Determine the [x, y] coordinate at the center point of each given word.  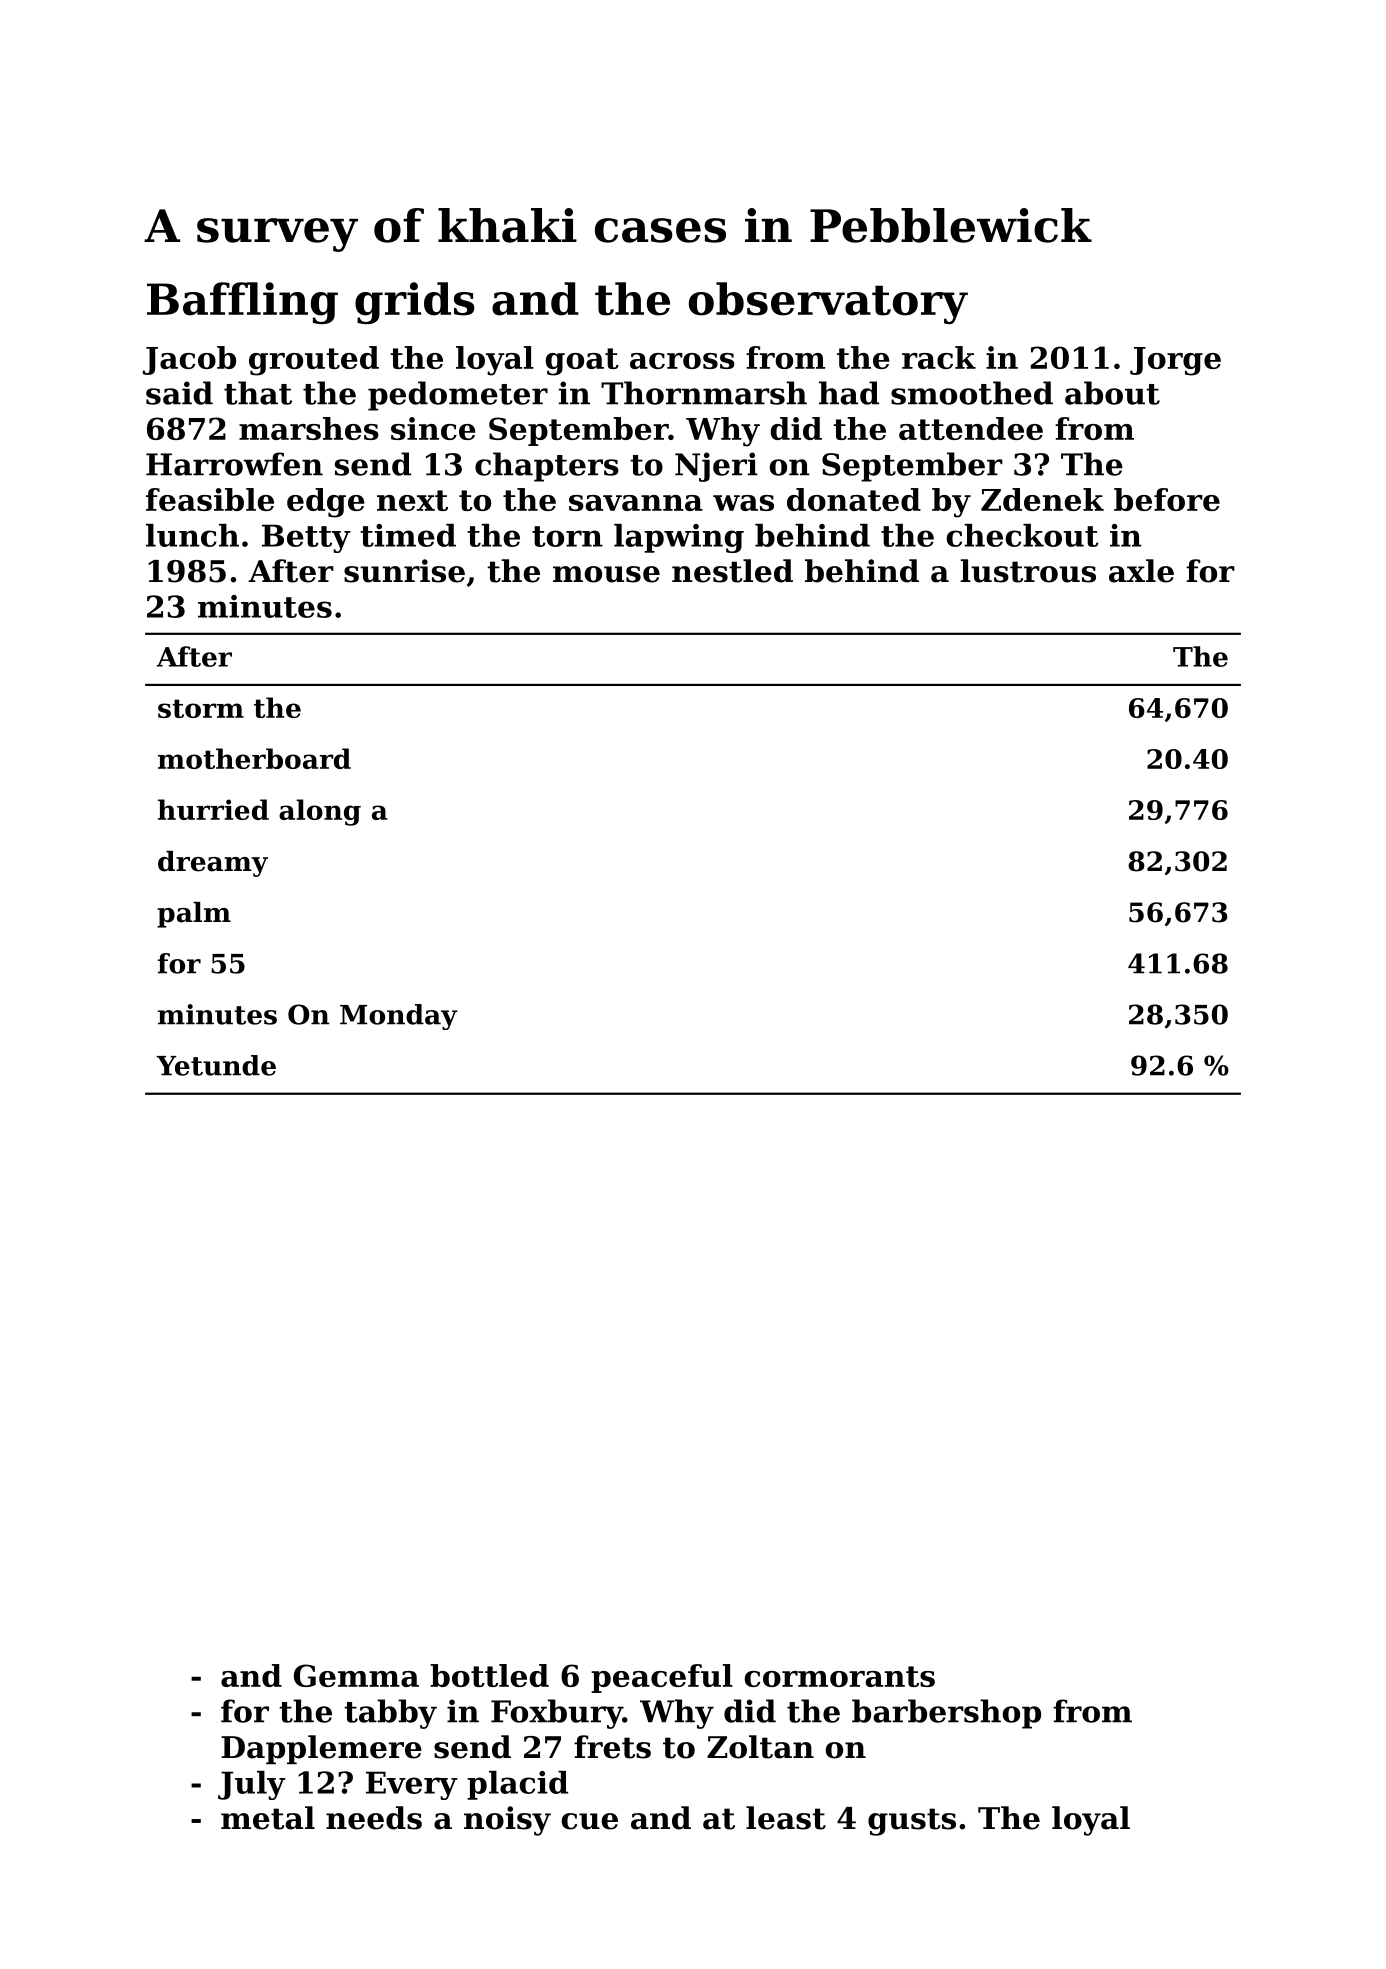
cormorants [840, 1676]
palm [194, 915]
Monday [399, 1017]
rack [939, 357]
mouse [606, 574]
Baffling [242, 303]
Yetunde [216, 1065]
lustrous [1028, 571]
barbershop [946, 1714]
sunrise [404, 571]
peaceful [662, 1678]
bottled [489, 1675]
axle [1141, 571]
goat [582, 362]
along [320, 812]
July [252, 1785]
